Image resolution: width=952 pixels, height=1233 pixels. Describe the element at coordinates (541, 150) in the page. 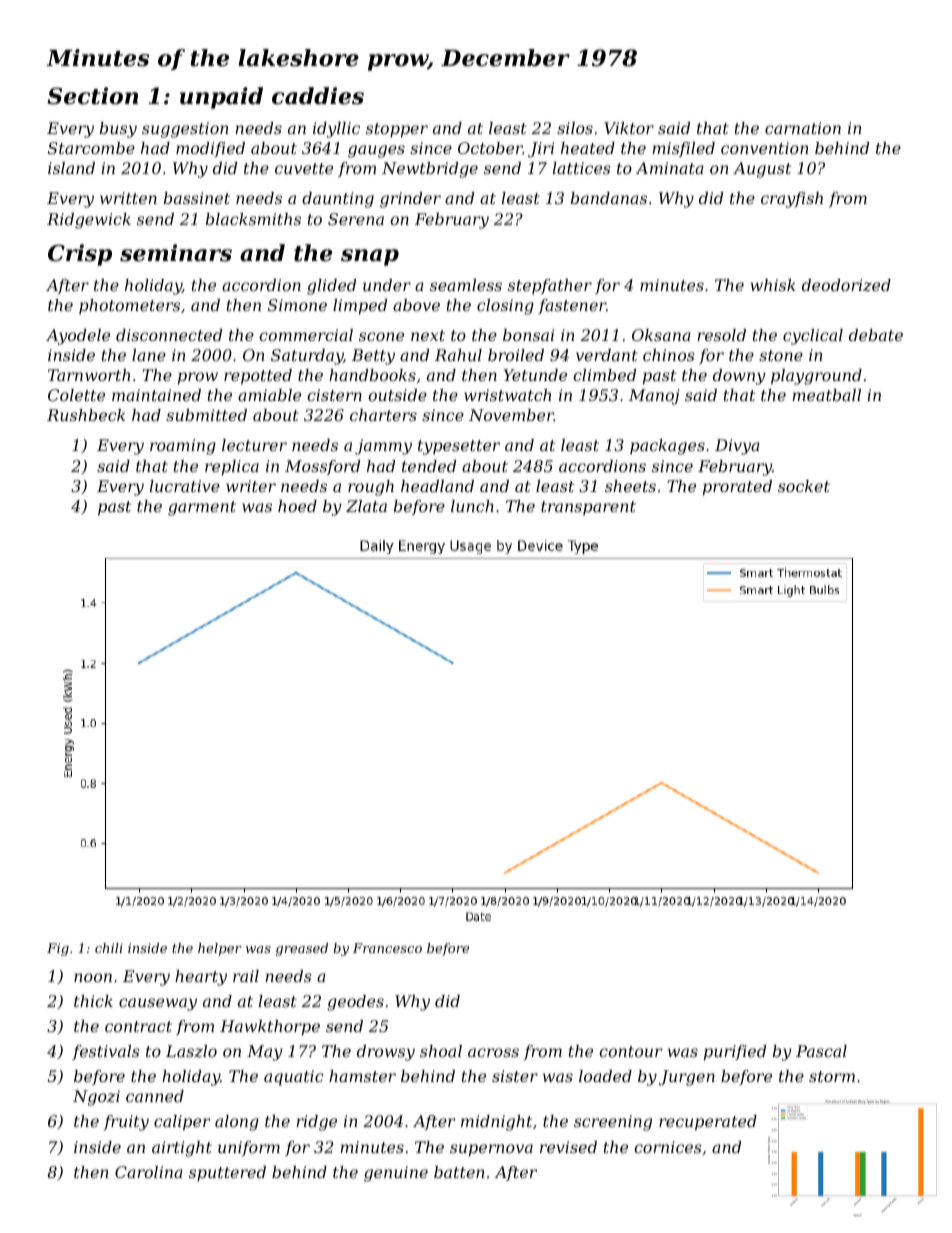

I see `Jiri` at that location.
